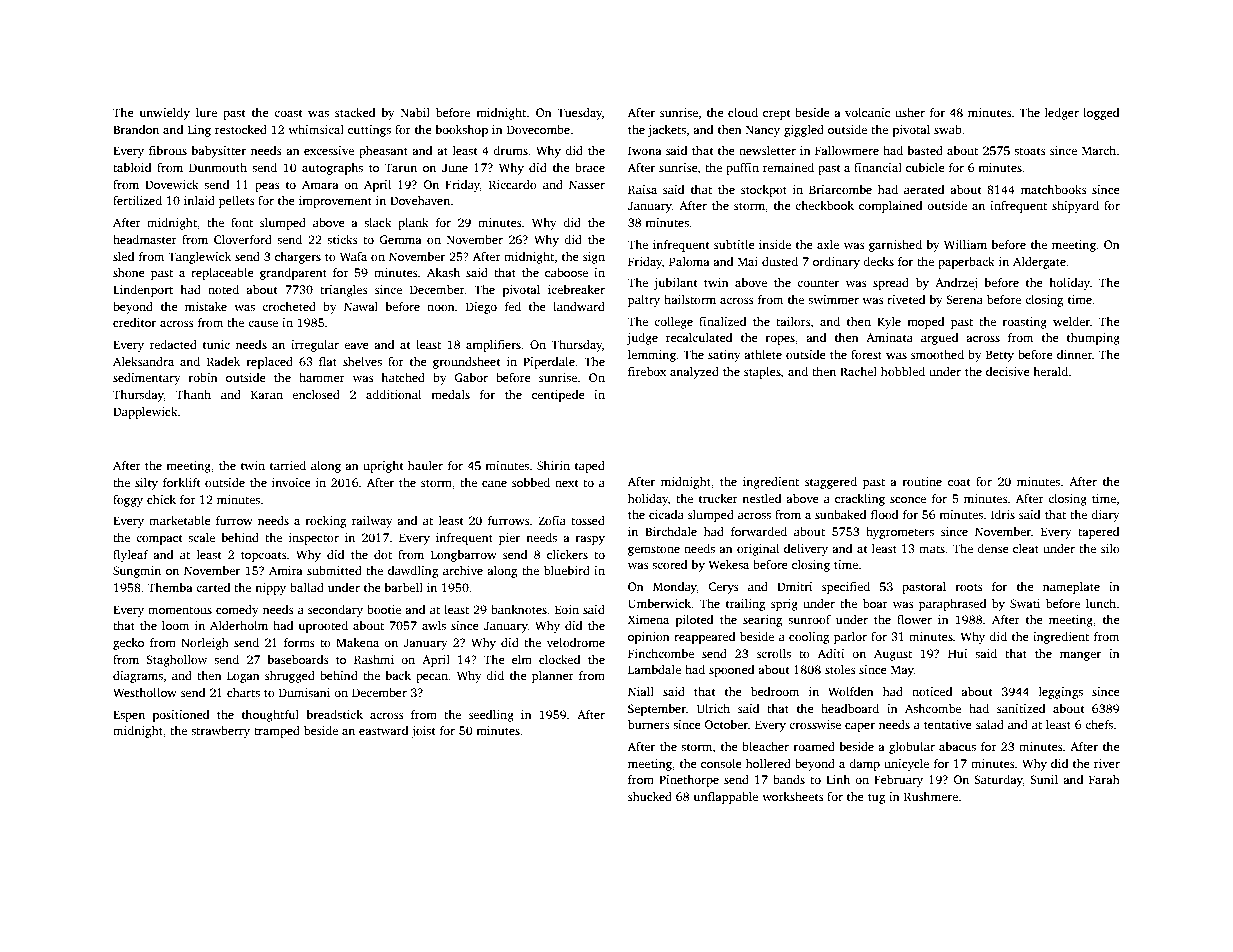  What do you see at coordinates (689, 261) in the screenshot?
I see `Paloma` at bounding box center [689, 261].
